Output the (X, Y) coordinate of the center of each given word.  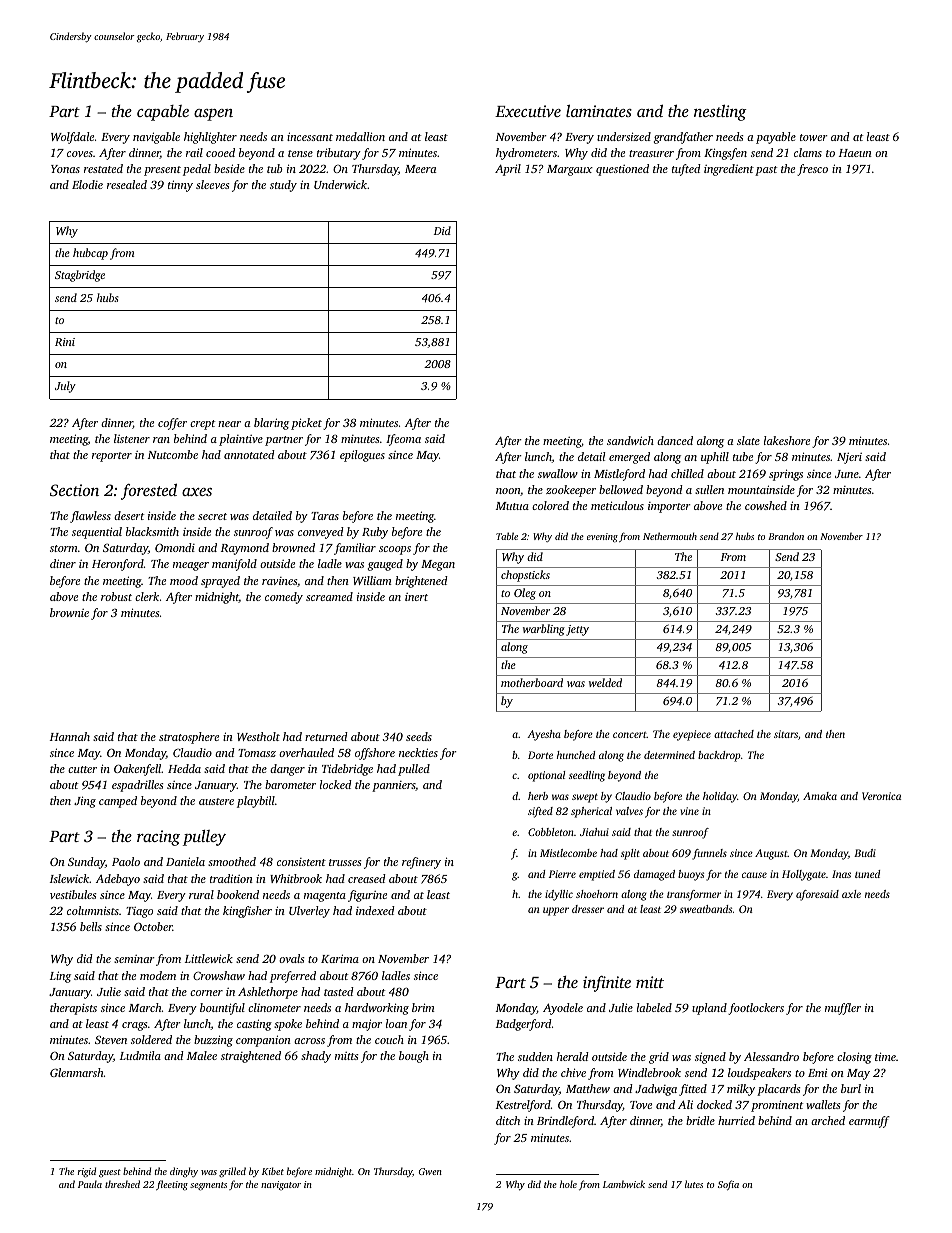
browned (293, 547)
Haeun (855, 153)
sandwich (630, 440)
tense (300, 153)
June (847, 474)
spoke (288, 1025)
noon (508, 491)
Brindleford (565, 1122)
